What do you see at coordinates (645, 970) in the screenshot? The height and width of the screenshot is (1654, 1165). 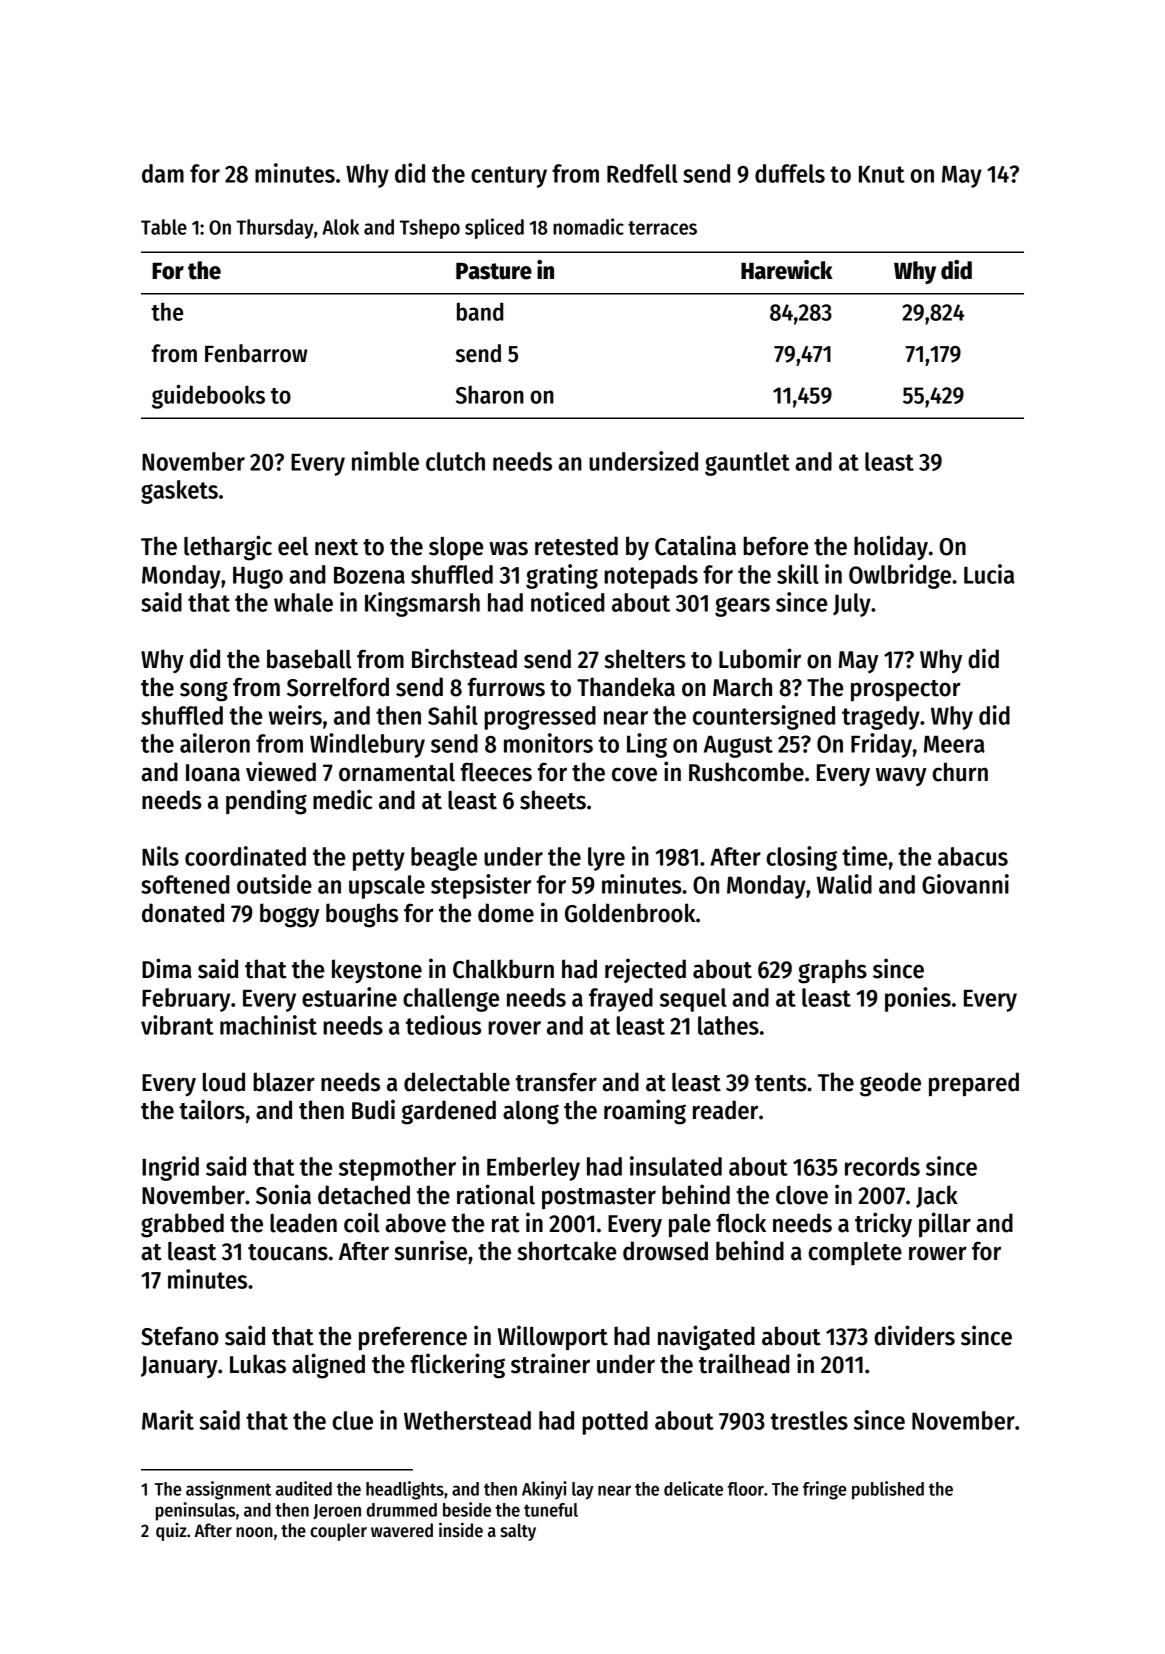 I see `rejected` at bounding box center [645, 970].
